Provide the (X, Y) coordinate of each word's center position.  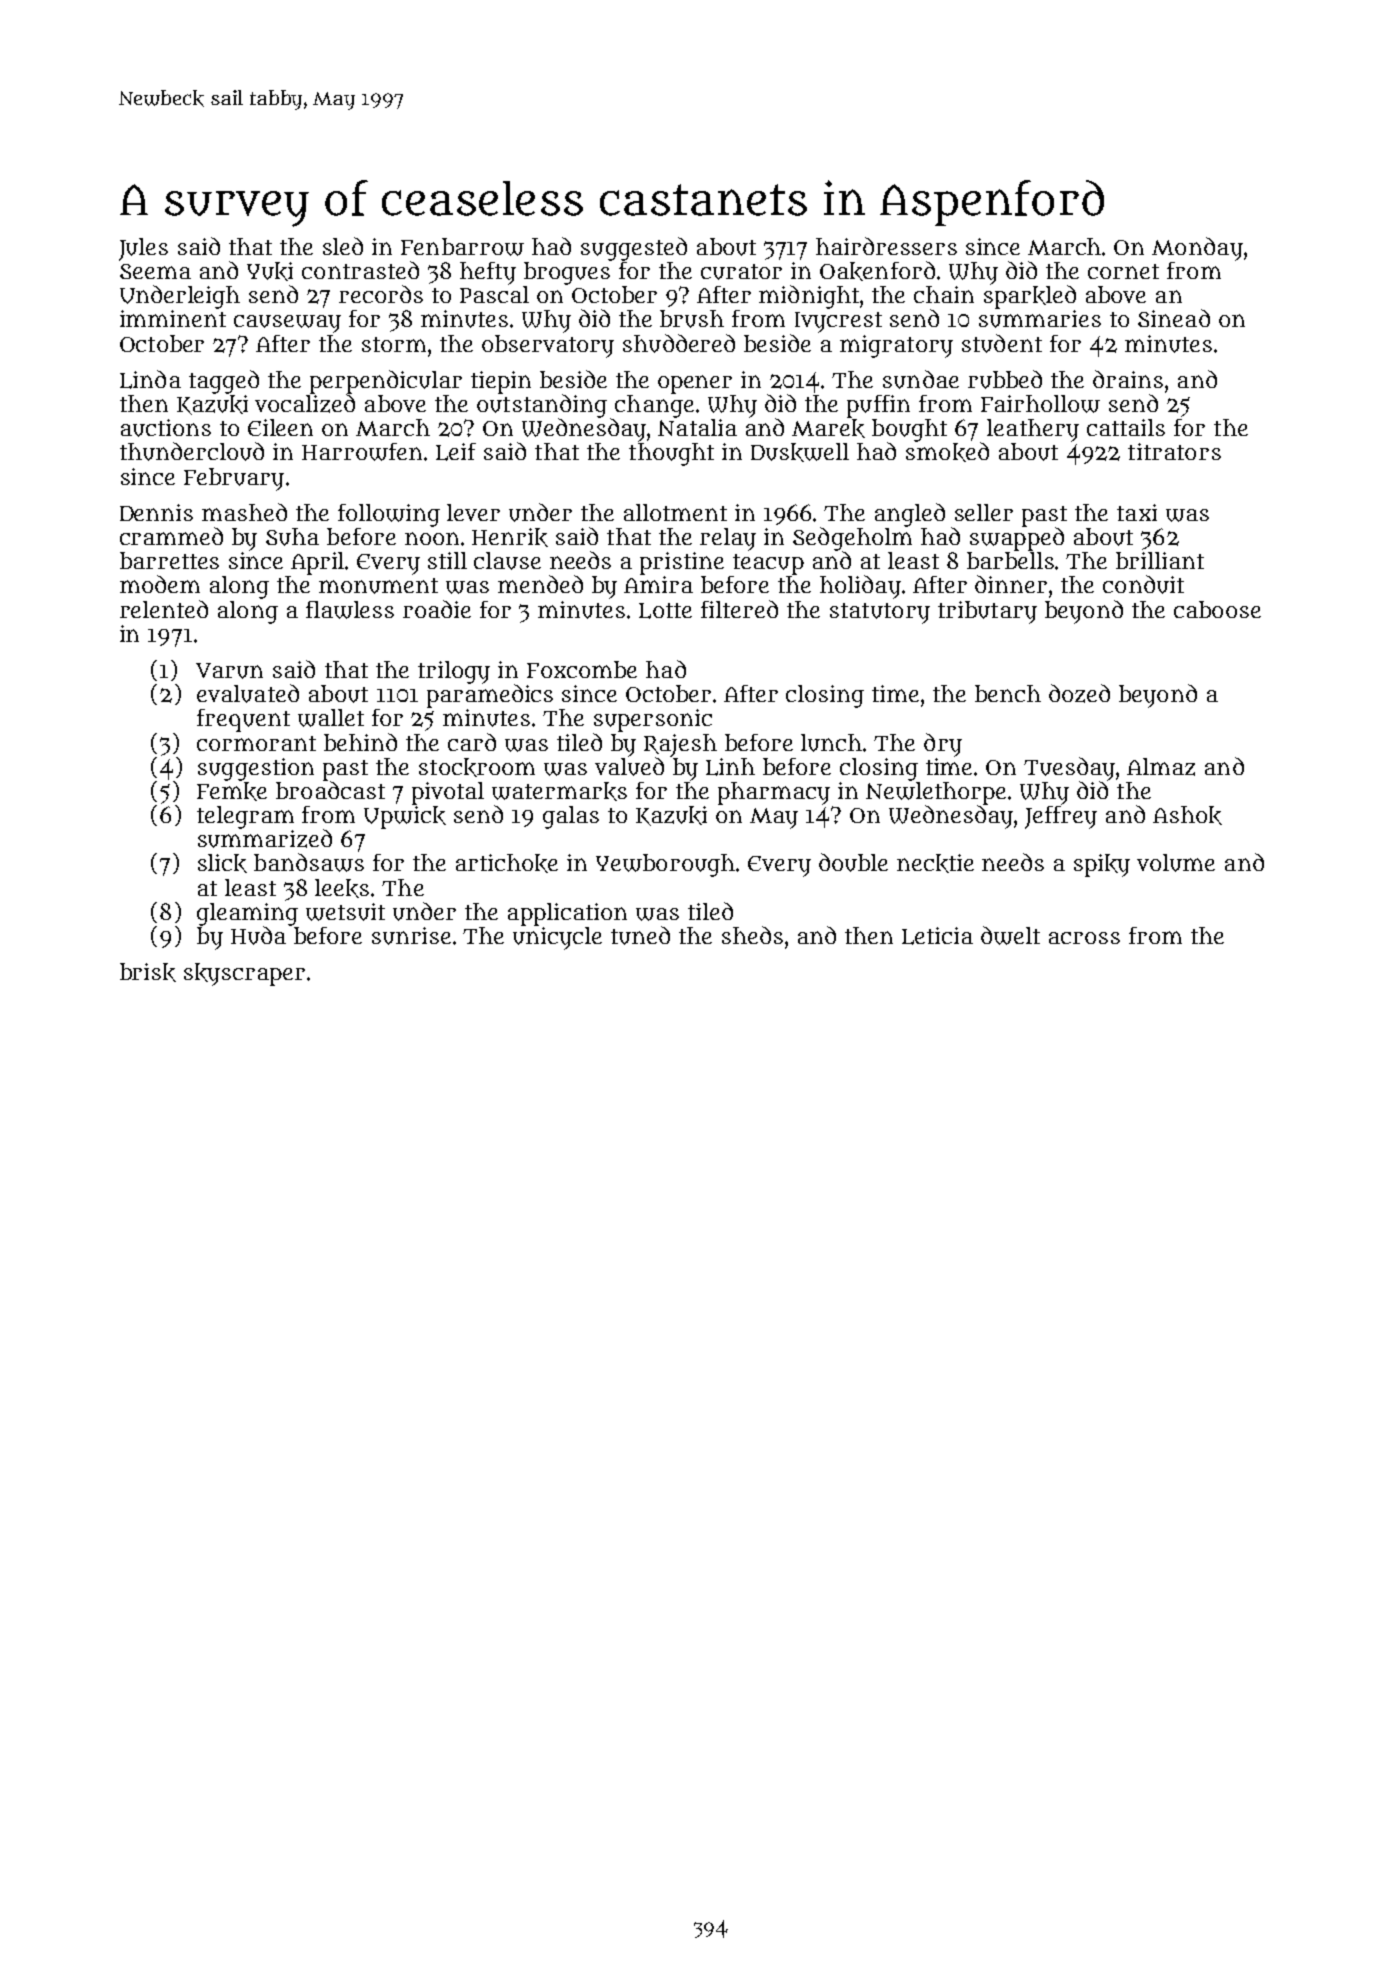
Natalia (697, 427)
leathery (1033, 430)
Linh (730, 767)
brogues (567, 273)
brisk (148, 972)
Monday (1197, 249)
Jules (143, 249)
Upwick (405, 817)
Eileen (280, 427)
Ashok (1187, 815)
